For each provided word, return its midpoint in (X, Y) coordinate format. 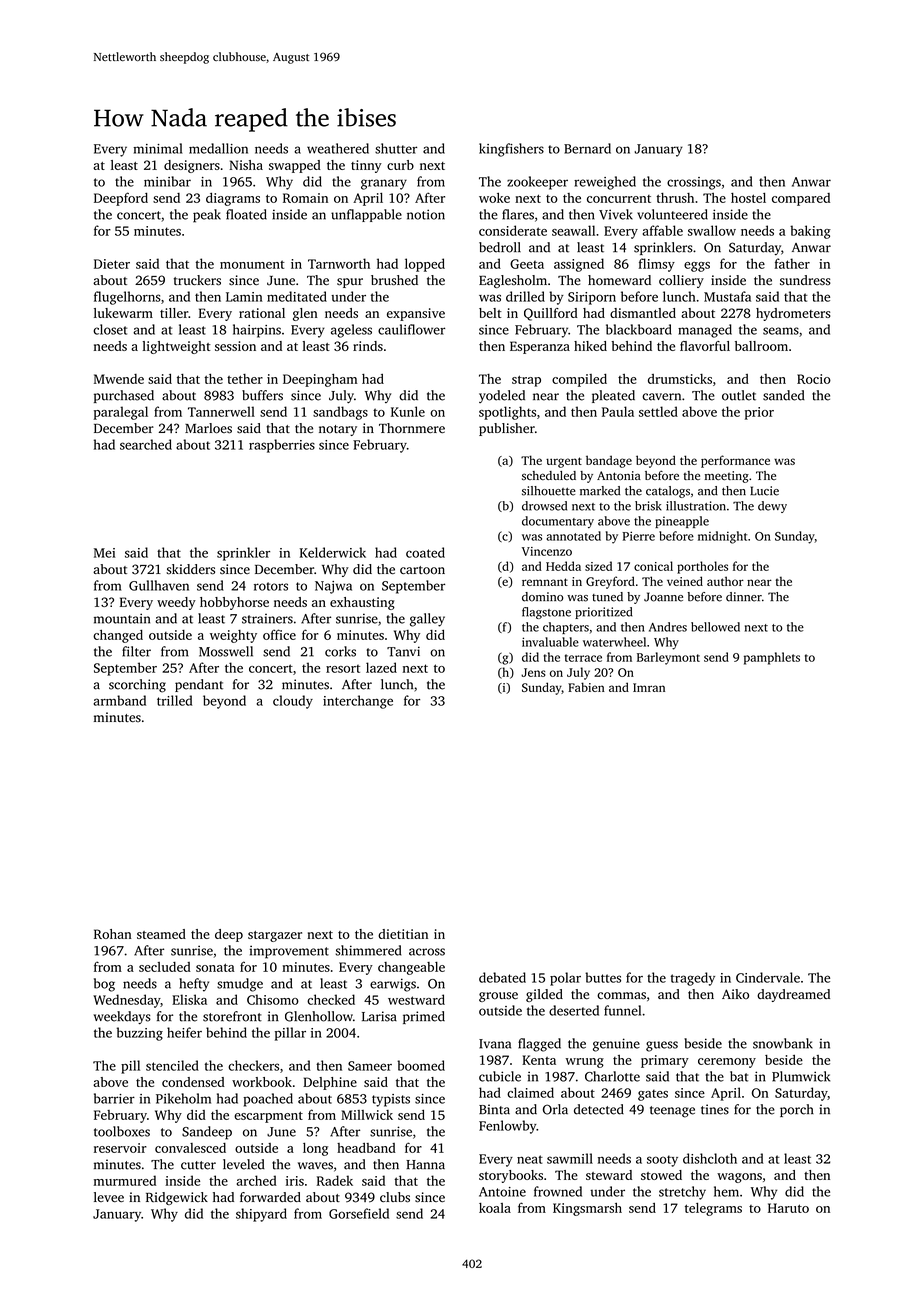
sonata (215, 967)
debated (502, 977)
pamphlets (772, 658)
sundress (805, 280)
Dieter (112, 264)
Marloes (208, 428)
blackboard (639, 329)
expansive (416, 314)
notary (338, 430)
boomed (421, 1065)
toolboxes (122, 1131)
